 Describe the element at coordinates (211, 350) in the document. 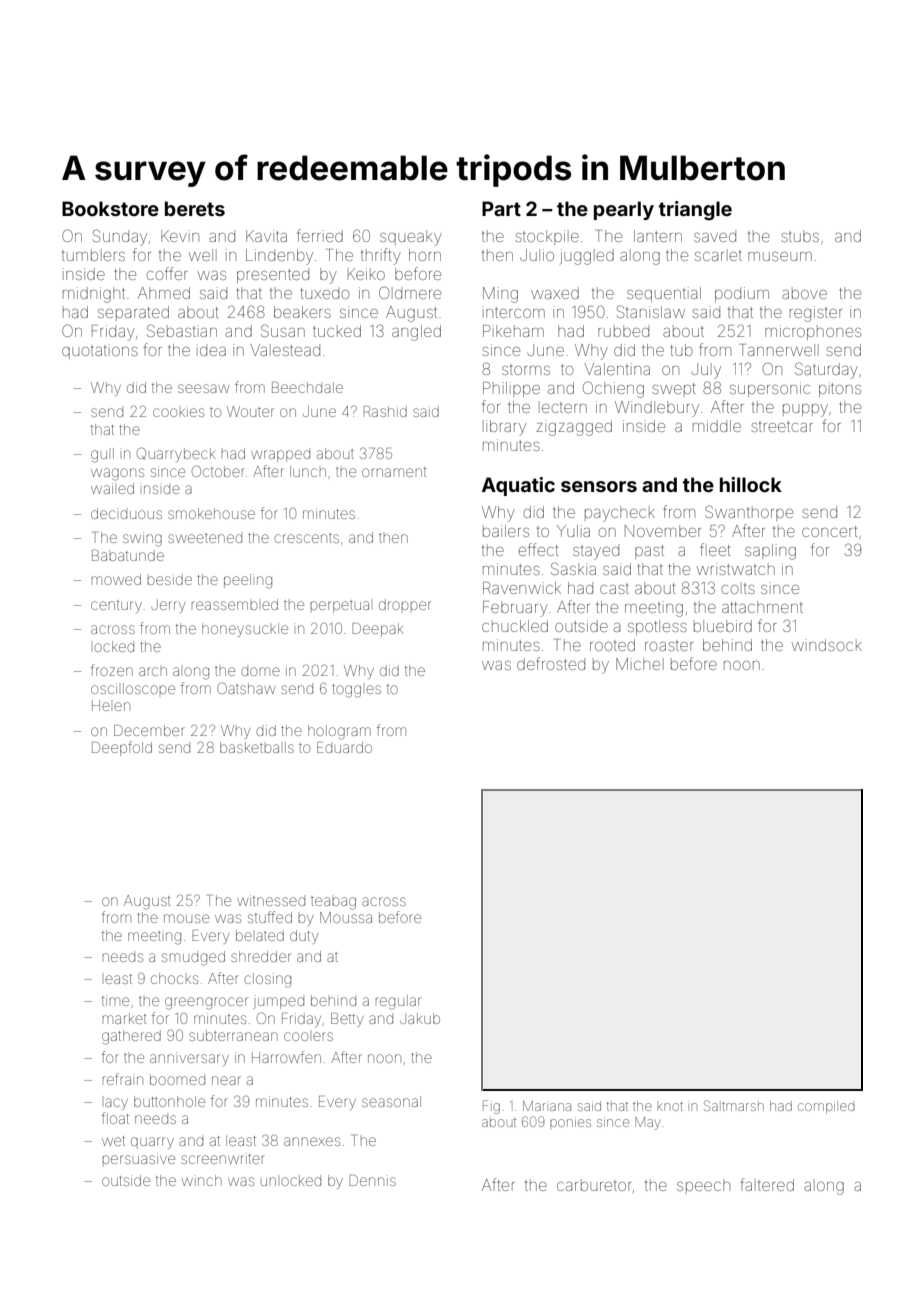

I see `idea` at that location.
